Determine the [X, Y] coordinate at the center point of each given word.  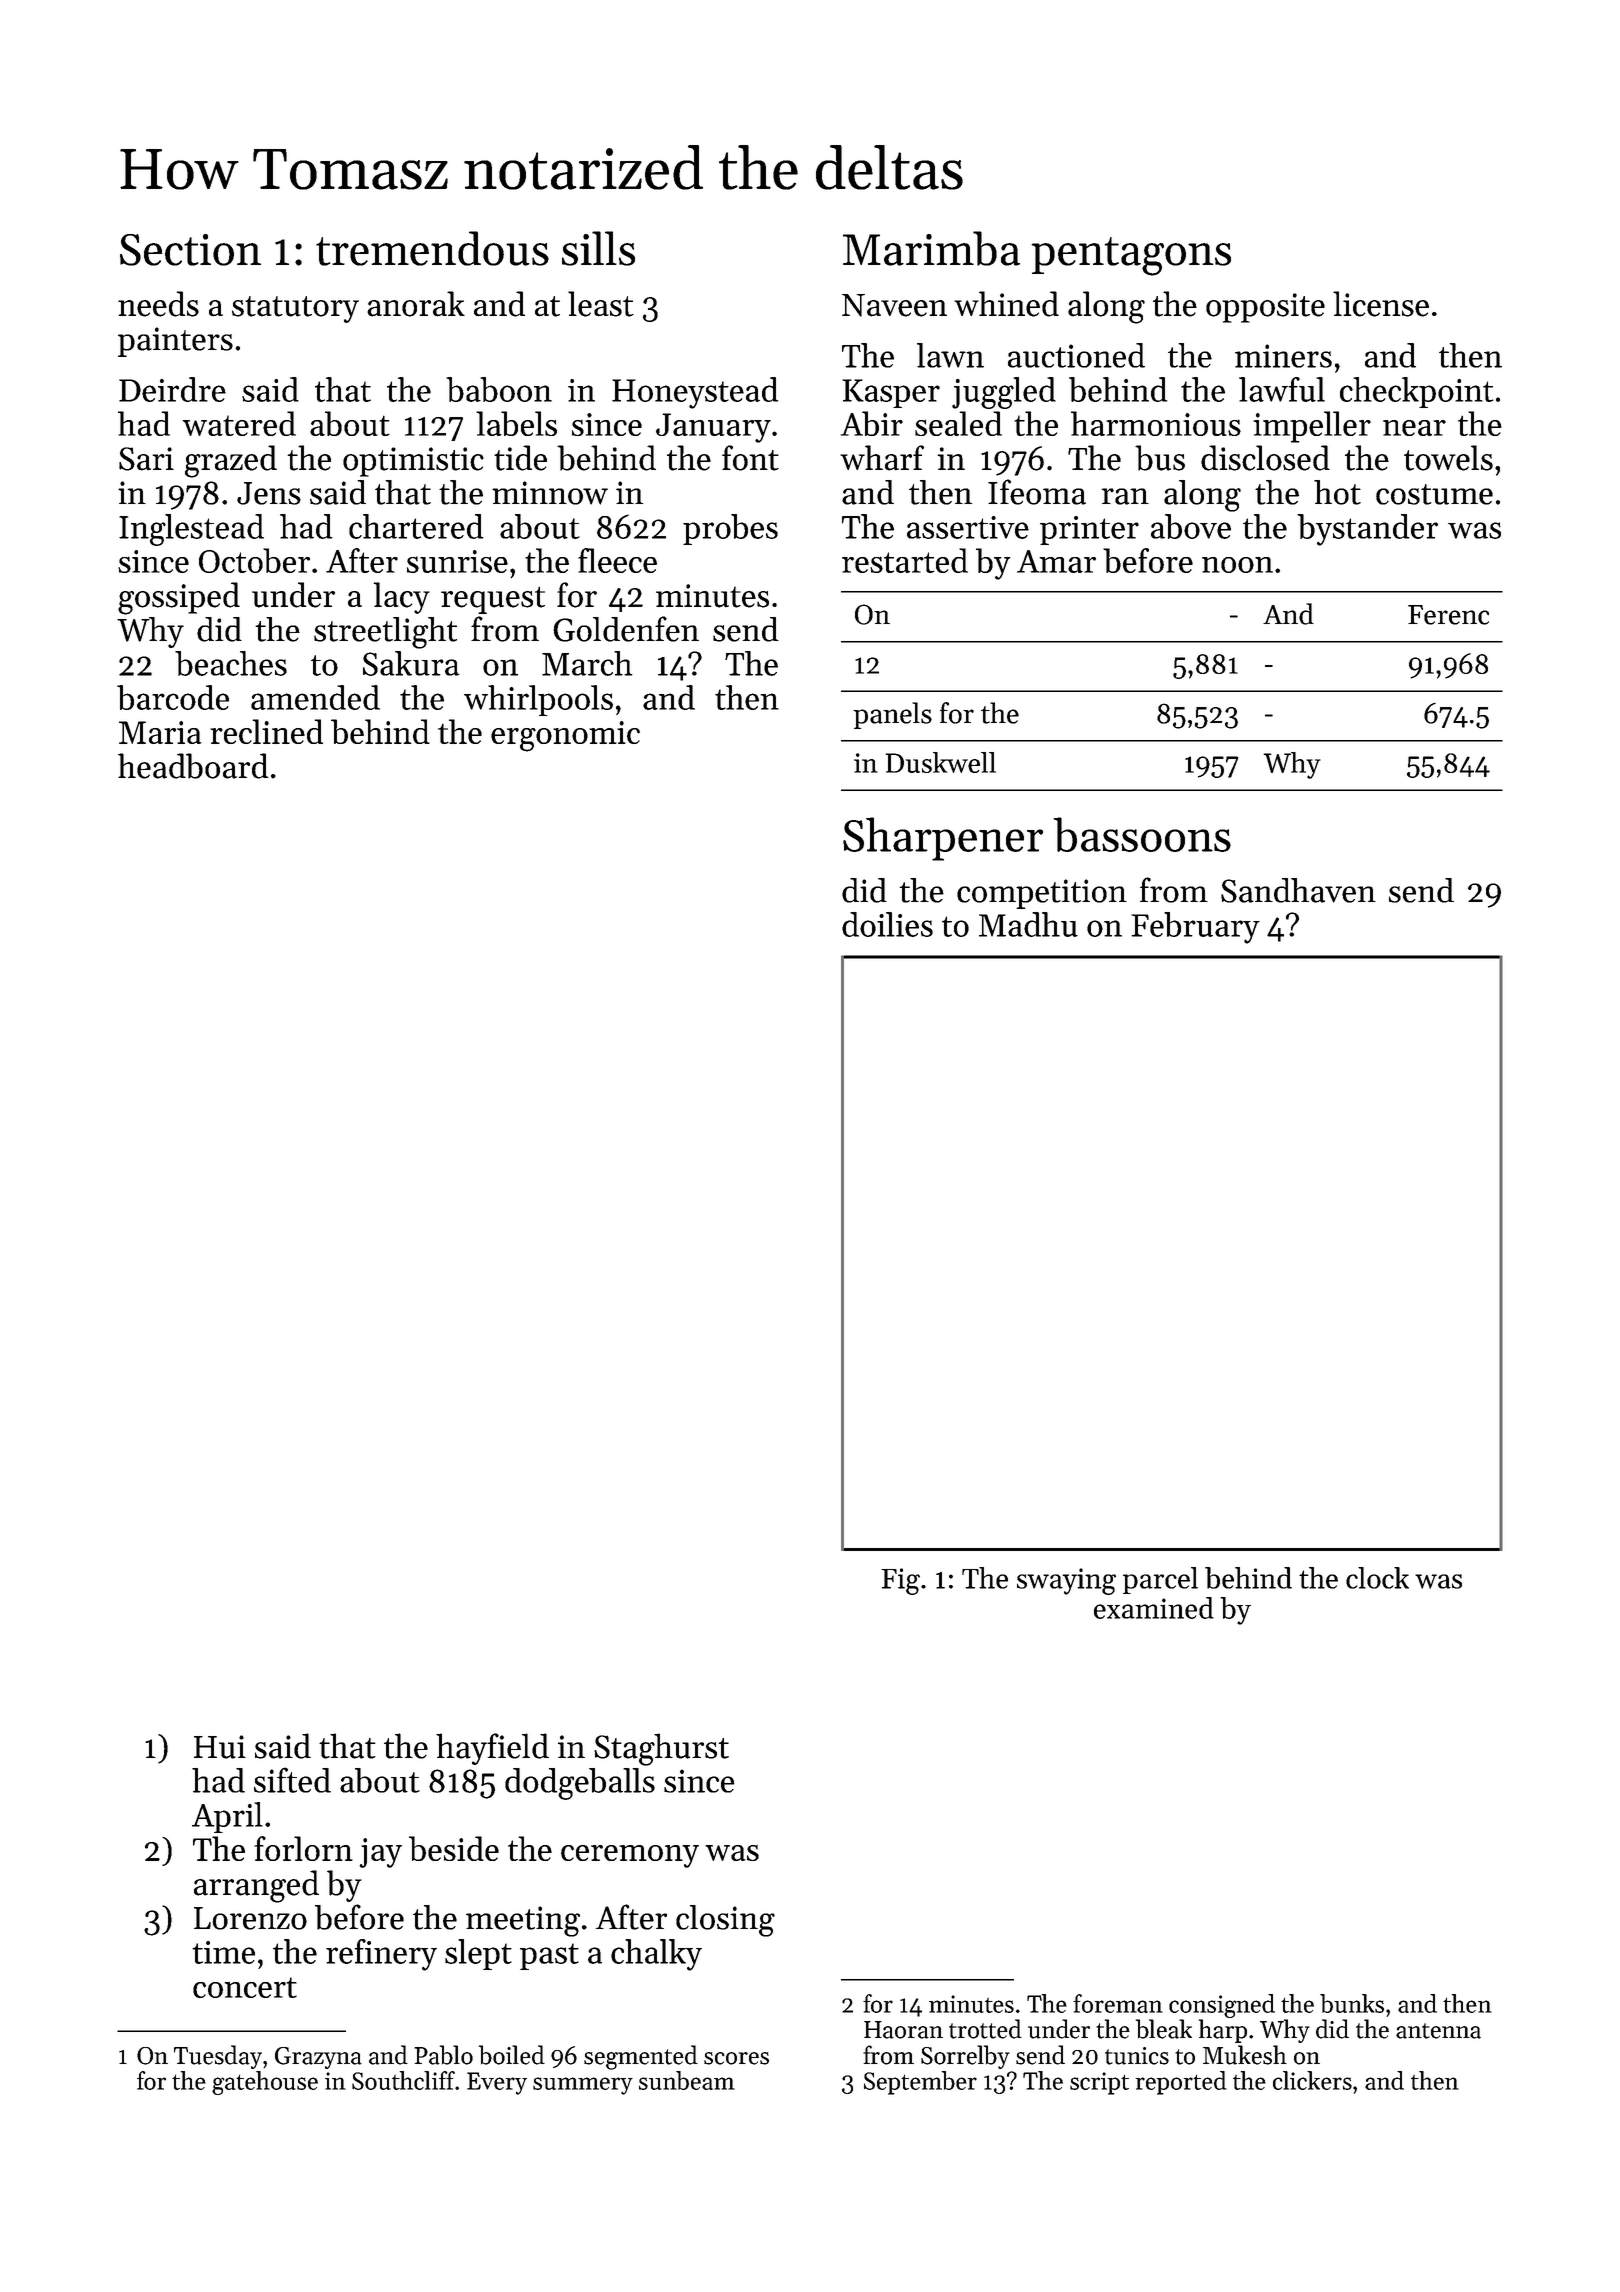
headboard [193, 766]
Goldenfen [626, 629]
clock [1377, 1578]
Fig [900, 1581]
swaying [1066, 1581]
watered [239, 423]
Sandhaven [1298, 890]
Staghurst [661, 1749]
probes [730, 529]
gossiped [179, 598]
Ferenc [1448, 615]
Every [497, 2083]
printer [1089, 530]
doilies [887, 924]
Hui [220, 1747]
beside [454, 1848]
